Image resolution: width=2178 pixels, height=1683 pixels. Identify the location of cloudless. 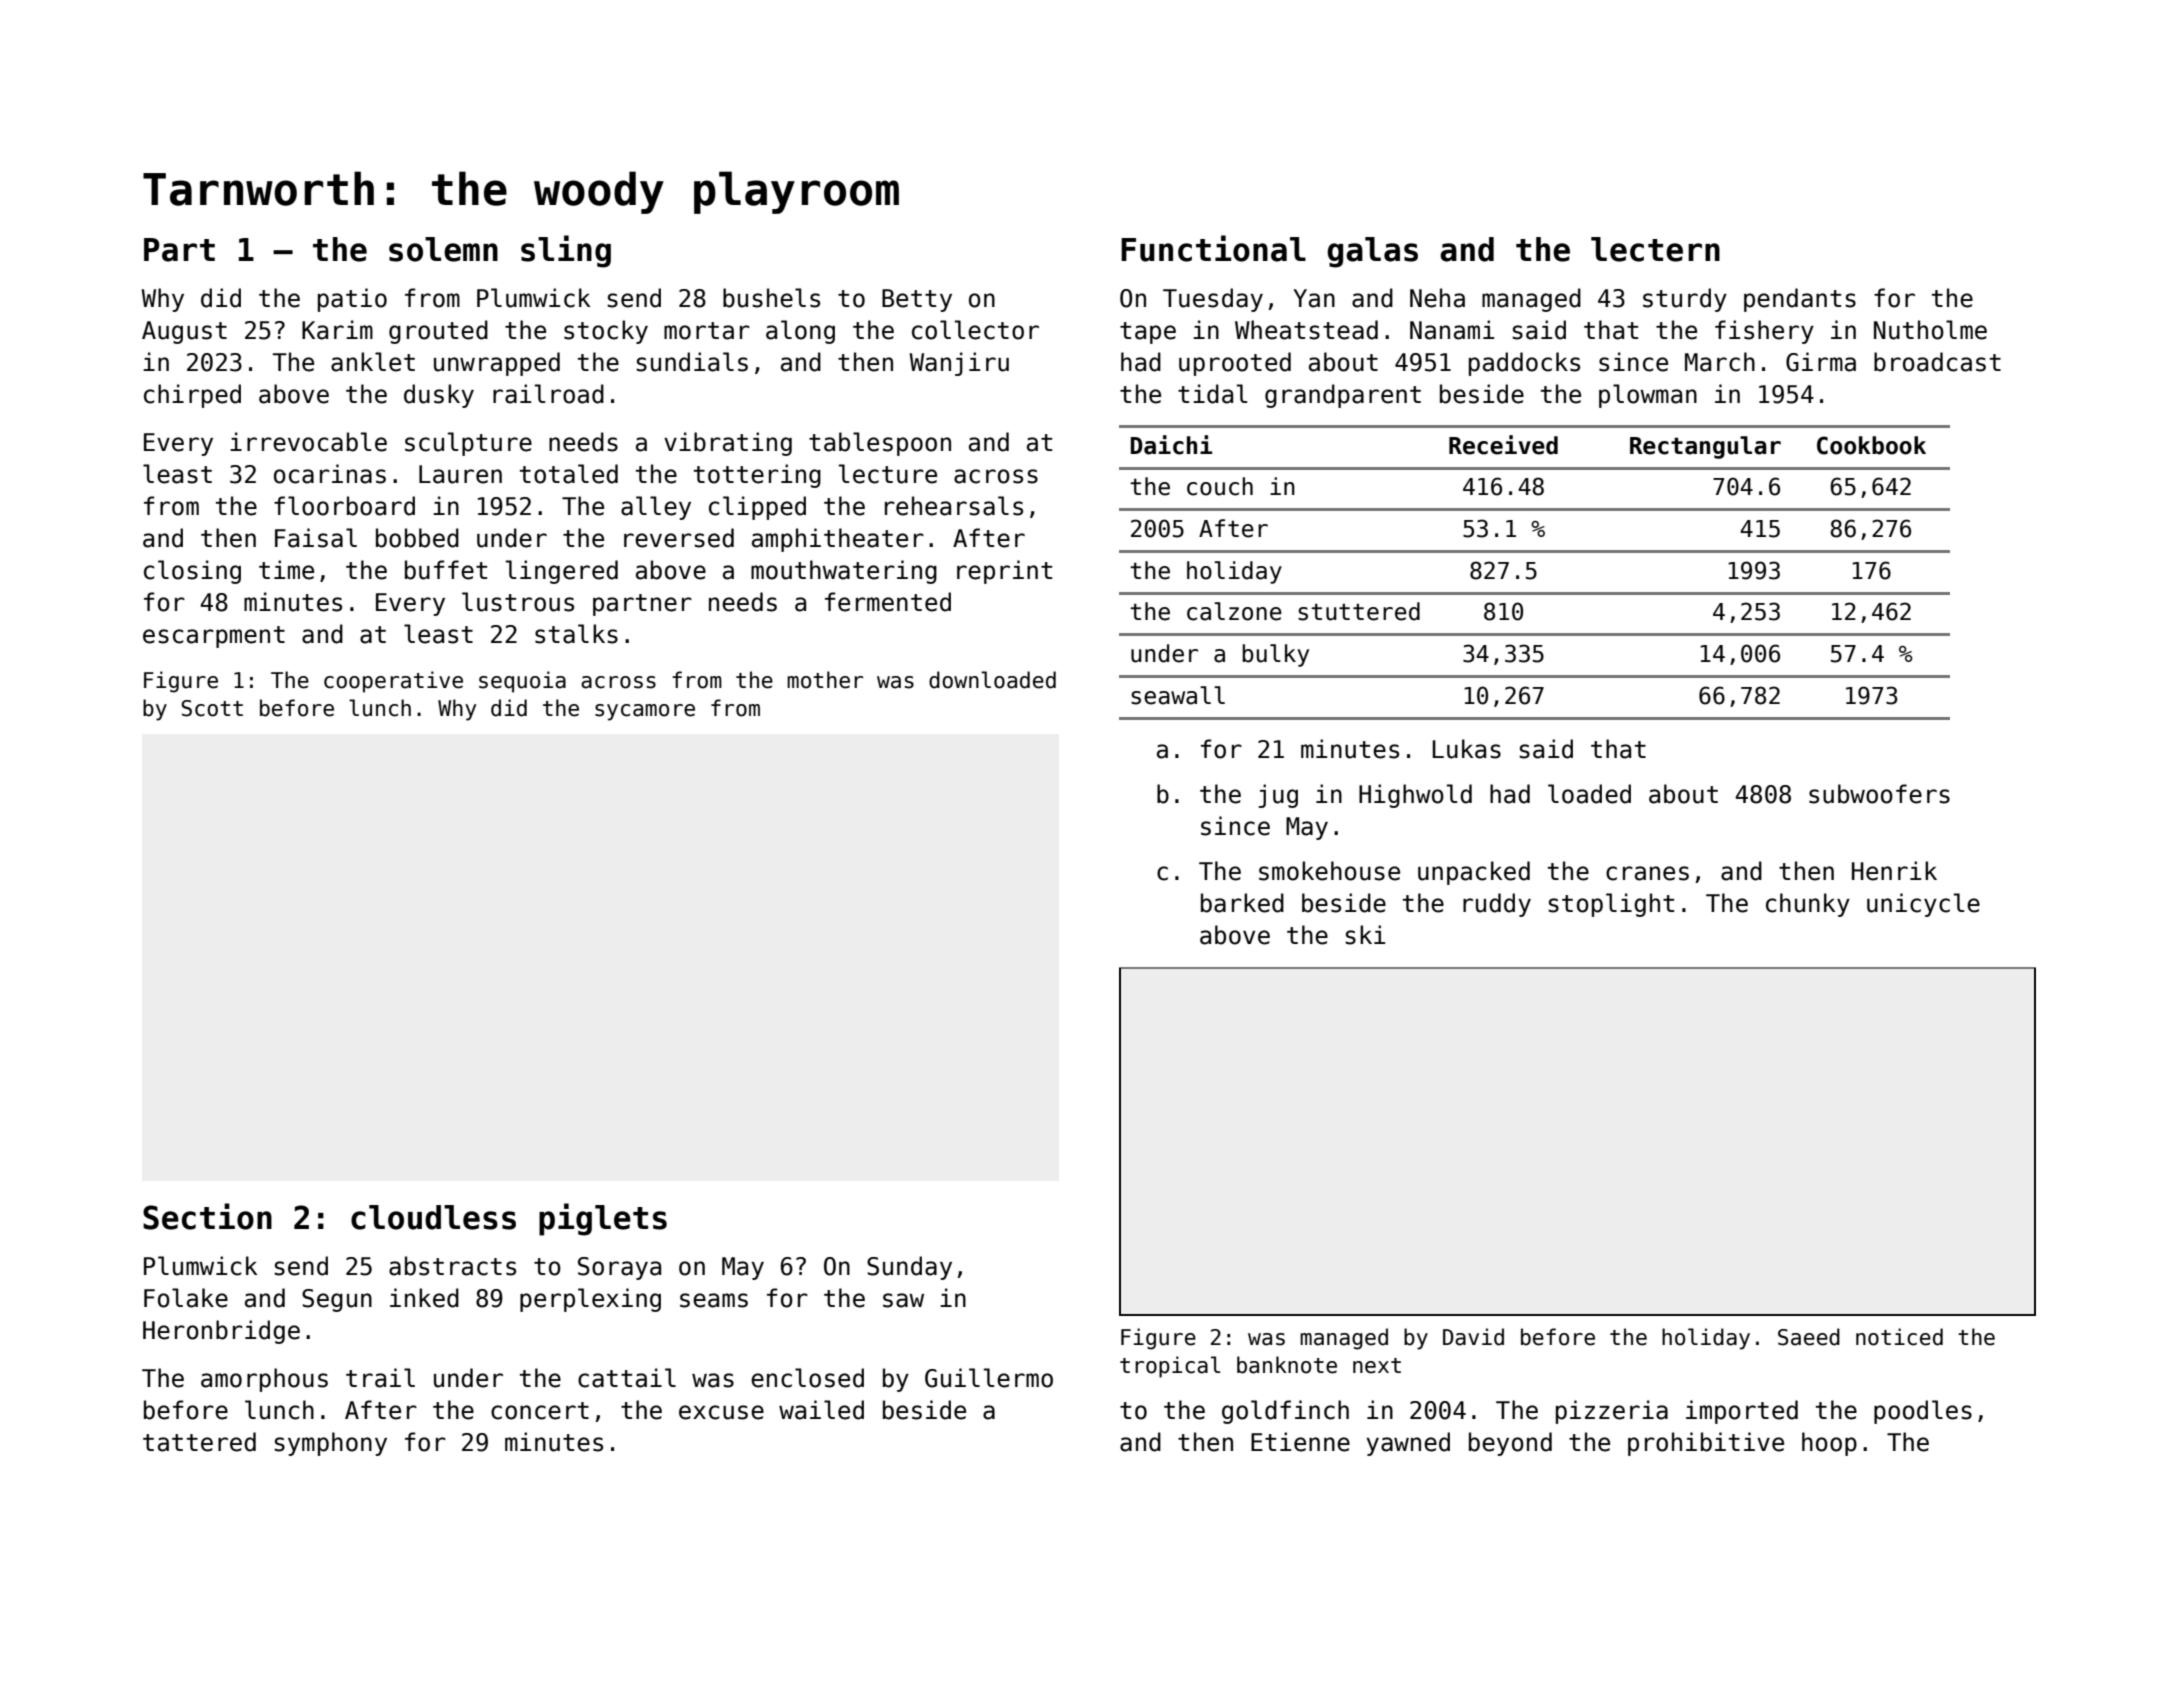
(433, 1217).
